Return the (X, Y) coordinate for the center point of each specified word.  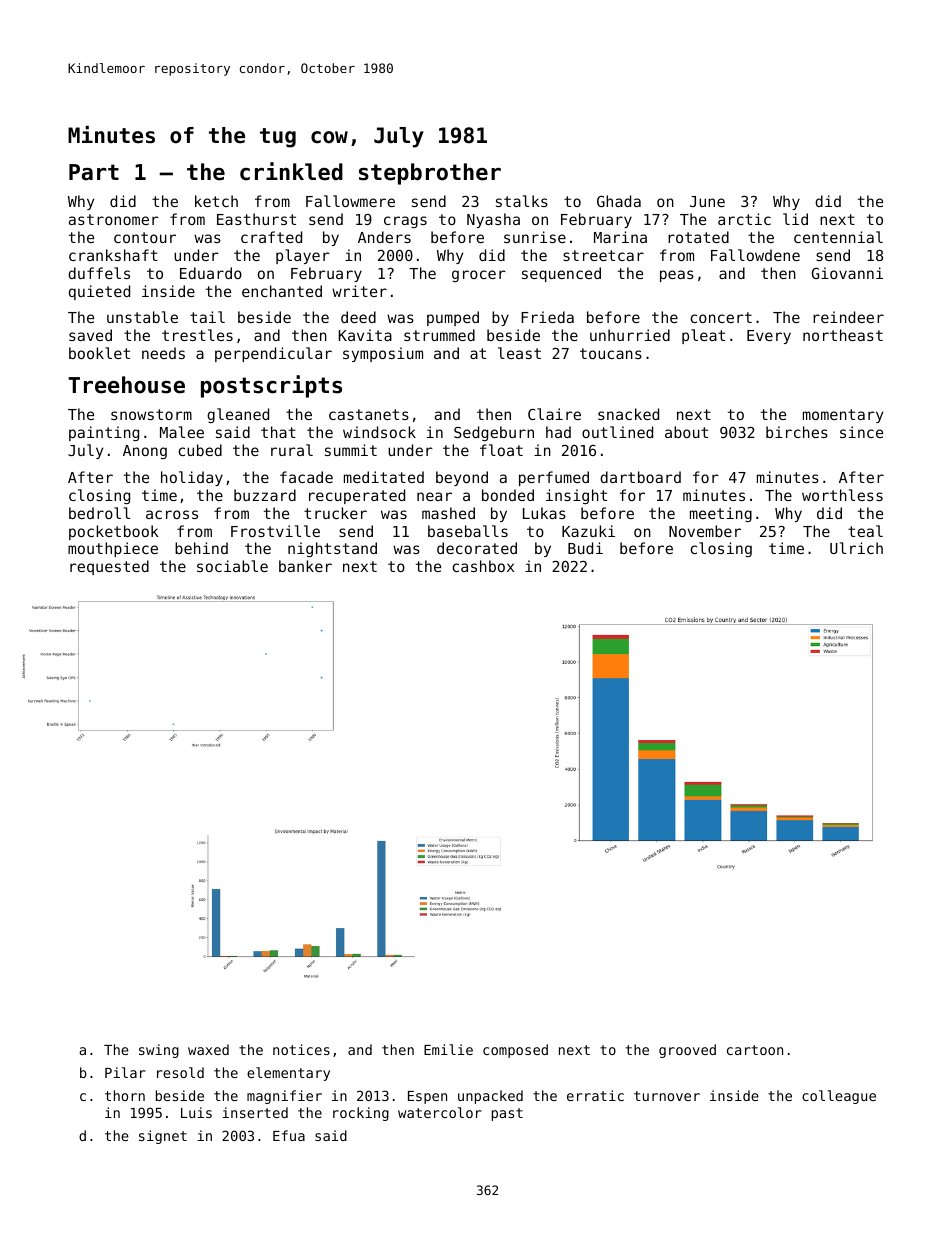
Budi (585, 548)
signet (163, 1137)
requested (109, 567)
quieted (99, 292)
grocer (479, 276)
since (861, 432)
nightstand (332, 549)
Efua (289, 1135)
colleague (839, 1097)
